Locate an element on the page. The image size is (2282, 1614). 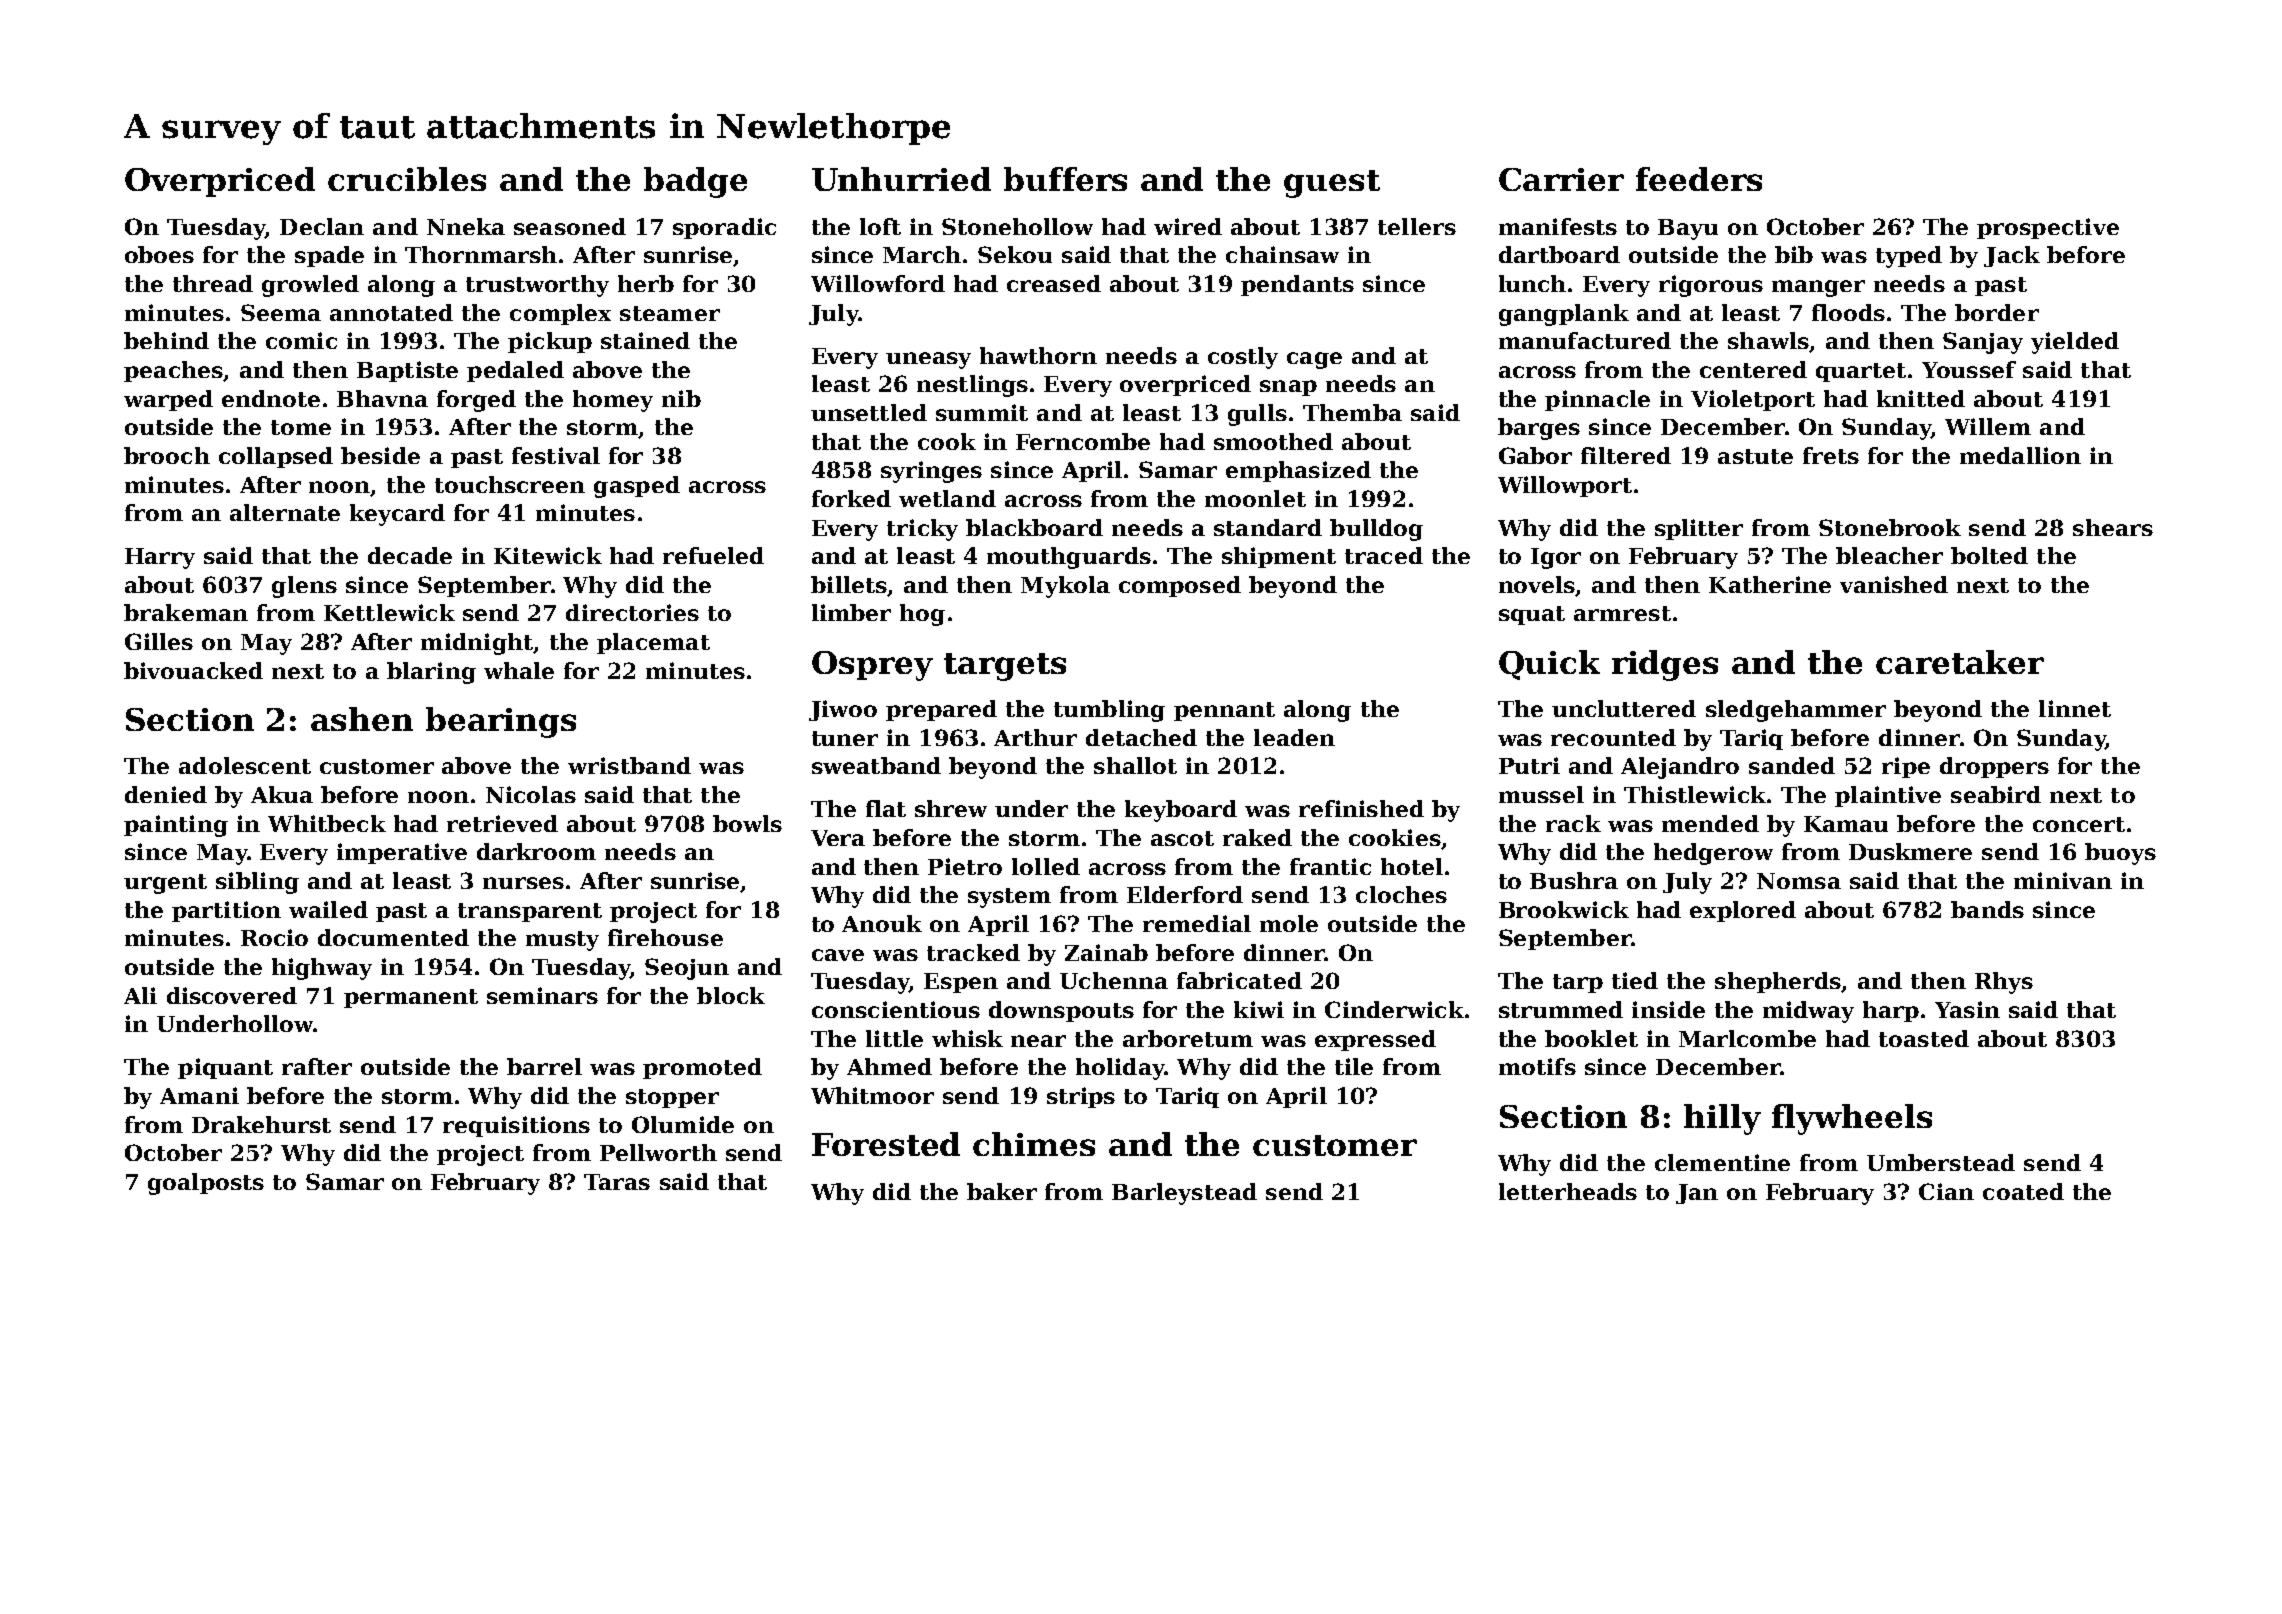
crucibles is located at coordinates (407, 179).
